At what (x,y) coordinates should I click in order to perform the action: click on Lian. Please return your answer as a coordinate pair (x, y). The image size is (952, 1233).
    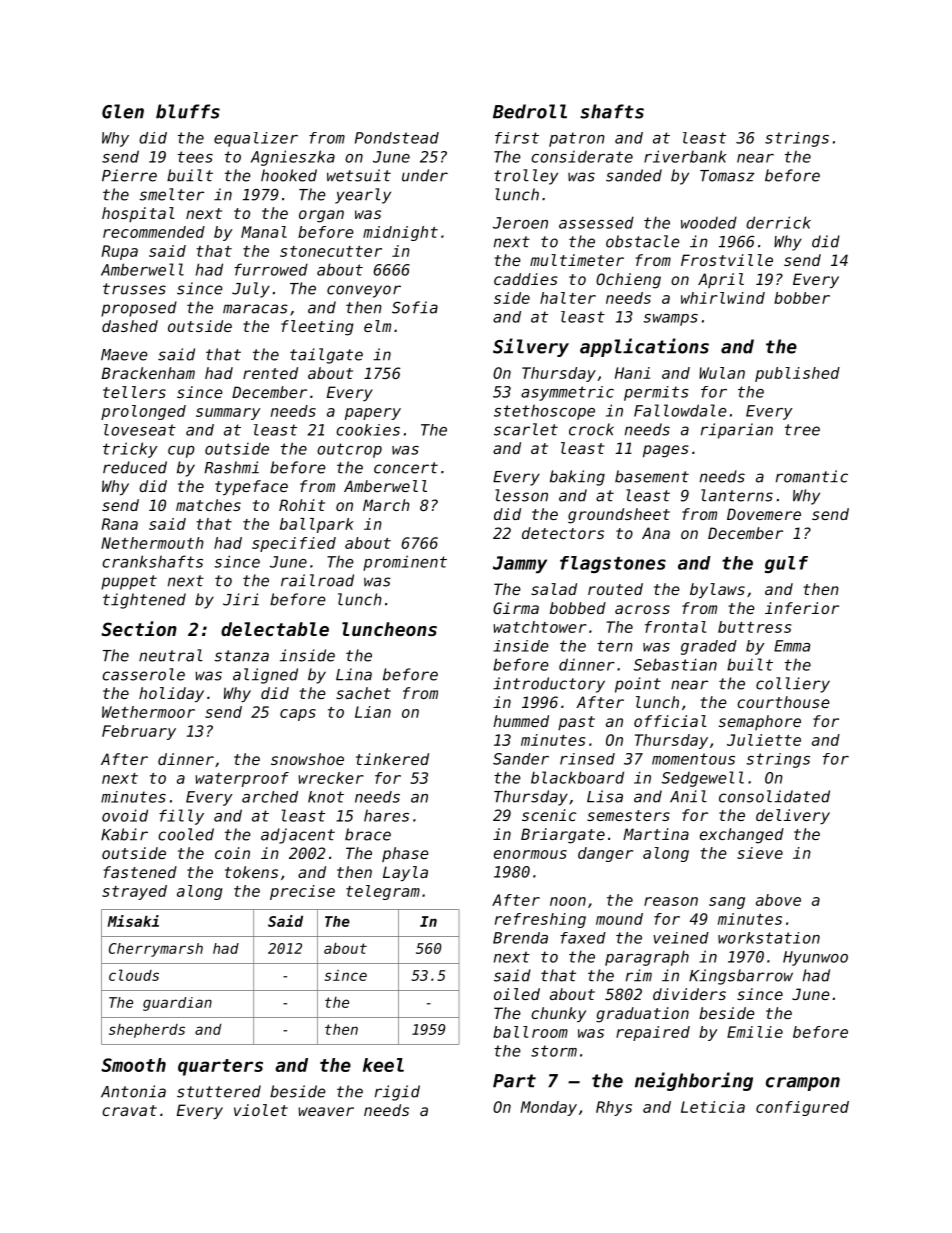
    Looking at the image, I should click on (373, 712).
